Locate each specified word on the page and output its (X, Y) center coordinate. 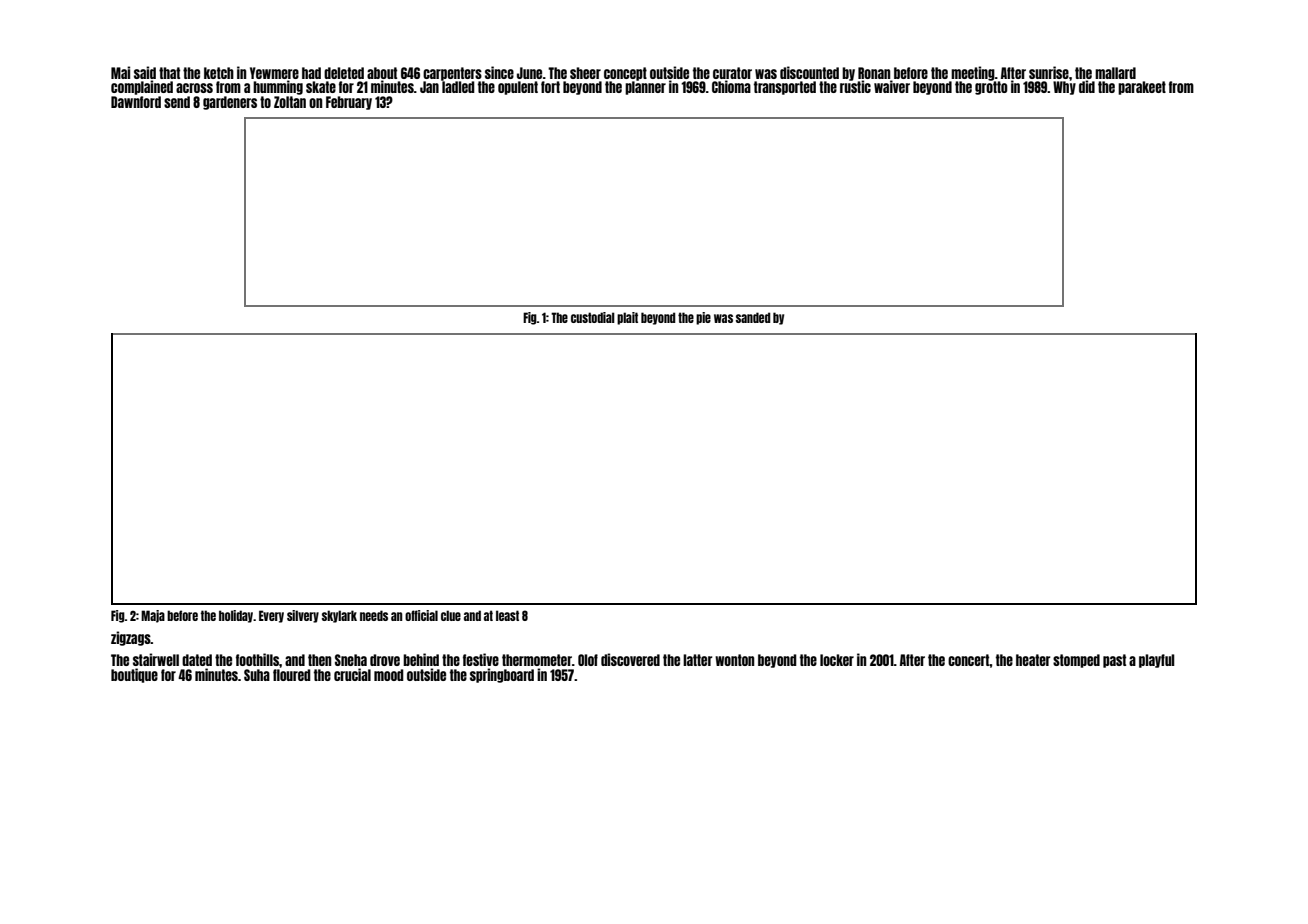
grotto (991, 88)
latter (697, 660)
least (507, 615)
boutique (134, 675)
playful (1156, 661)
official (421, 615)
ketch (219, 73)
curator (732, 73)
